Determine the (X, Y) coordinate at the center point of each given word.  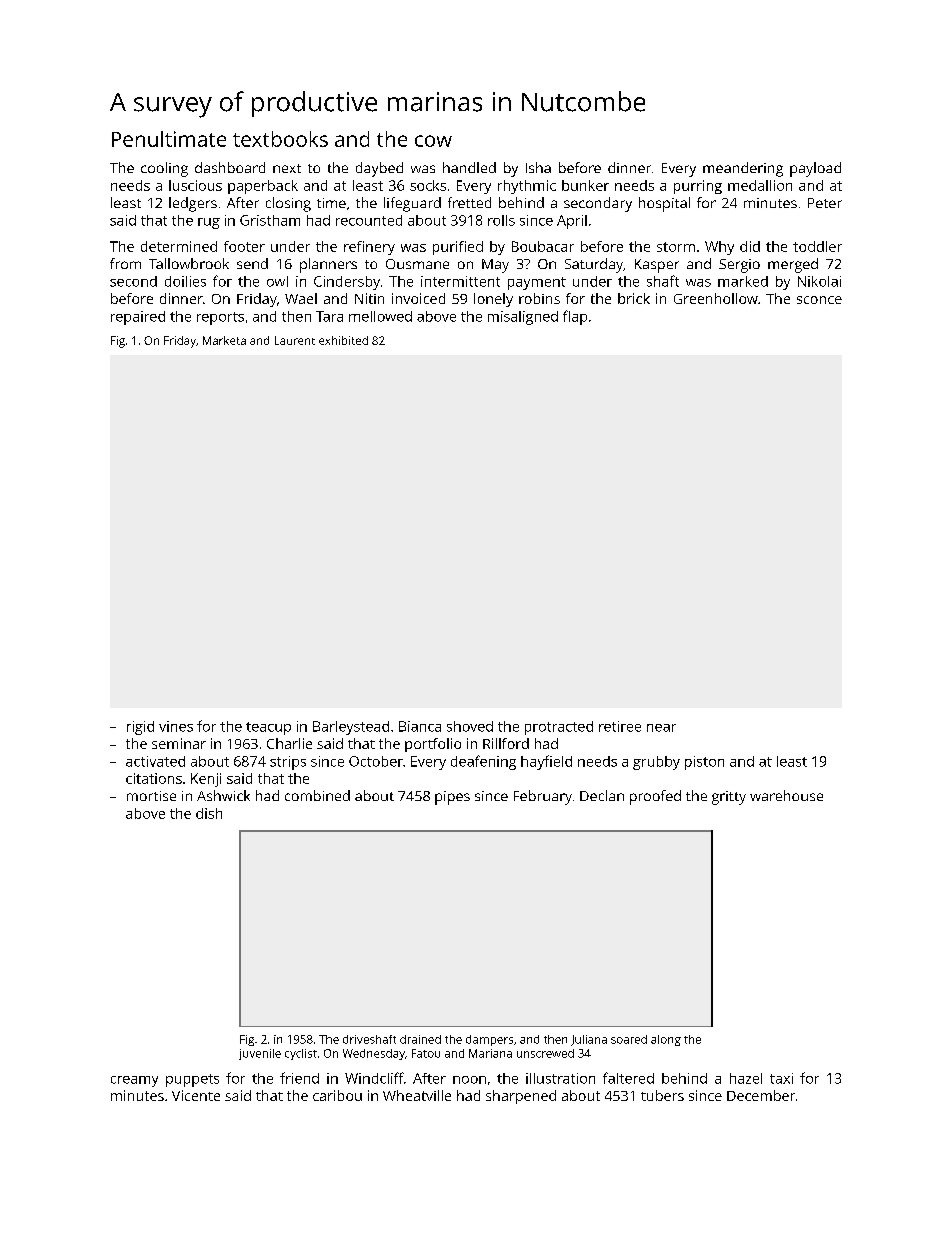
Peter (825, 203)
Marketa (224, 340)
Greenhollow (716, 298)
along (666, 1040)
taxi (781, 1078)
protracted (559, 728)
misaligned (523, 318)
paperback (263, 187)
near (661, 728)
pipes (452, 798)
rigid (140, 728)
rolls (501, 220)
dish (209, 813)
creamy (134, 1081)
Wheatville (417, 1095)
